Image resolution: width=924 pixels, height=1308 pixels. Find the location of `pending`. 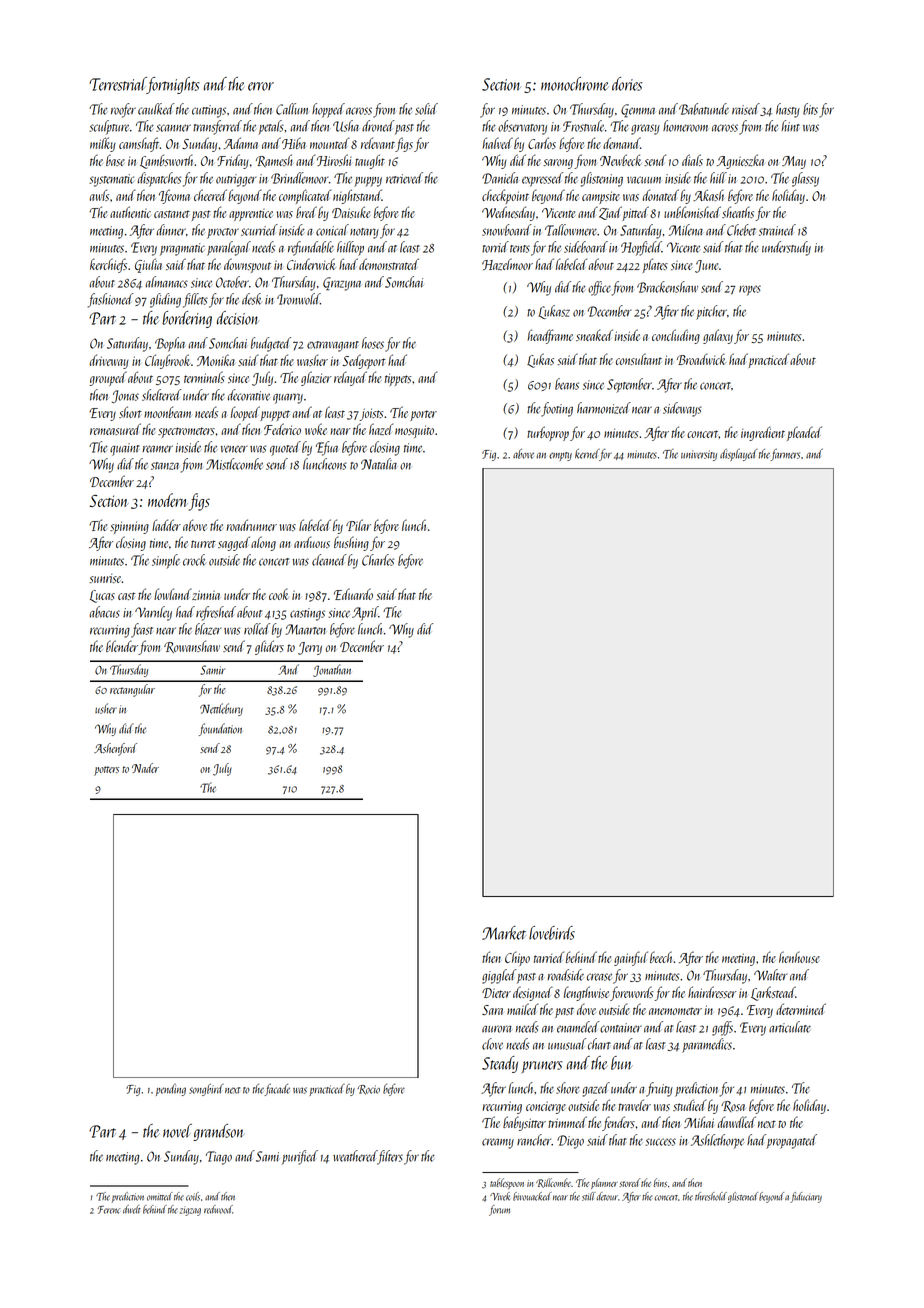

pending is located at coordinates (171, 1090).
